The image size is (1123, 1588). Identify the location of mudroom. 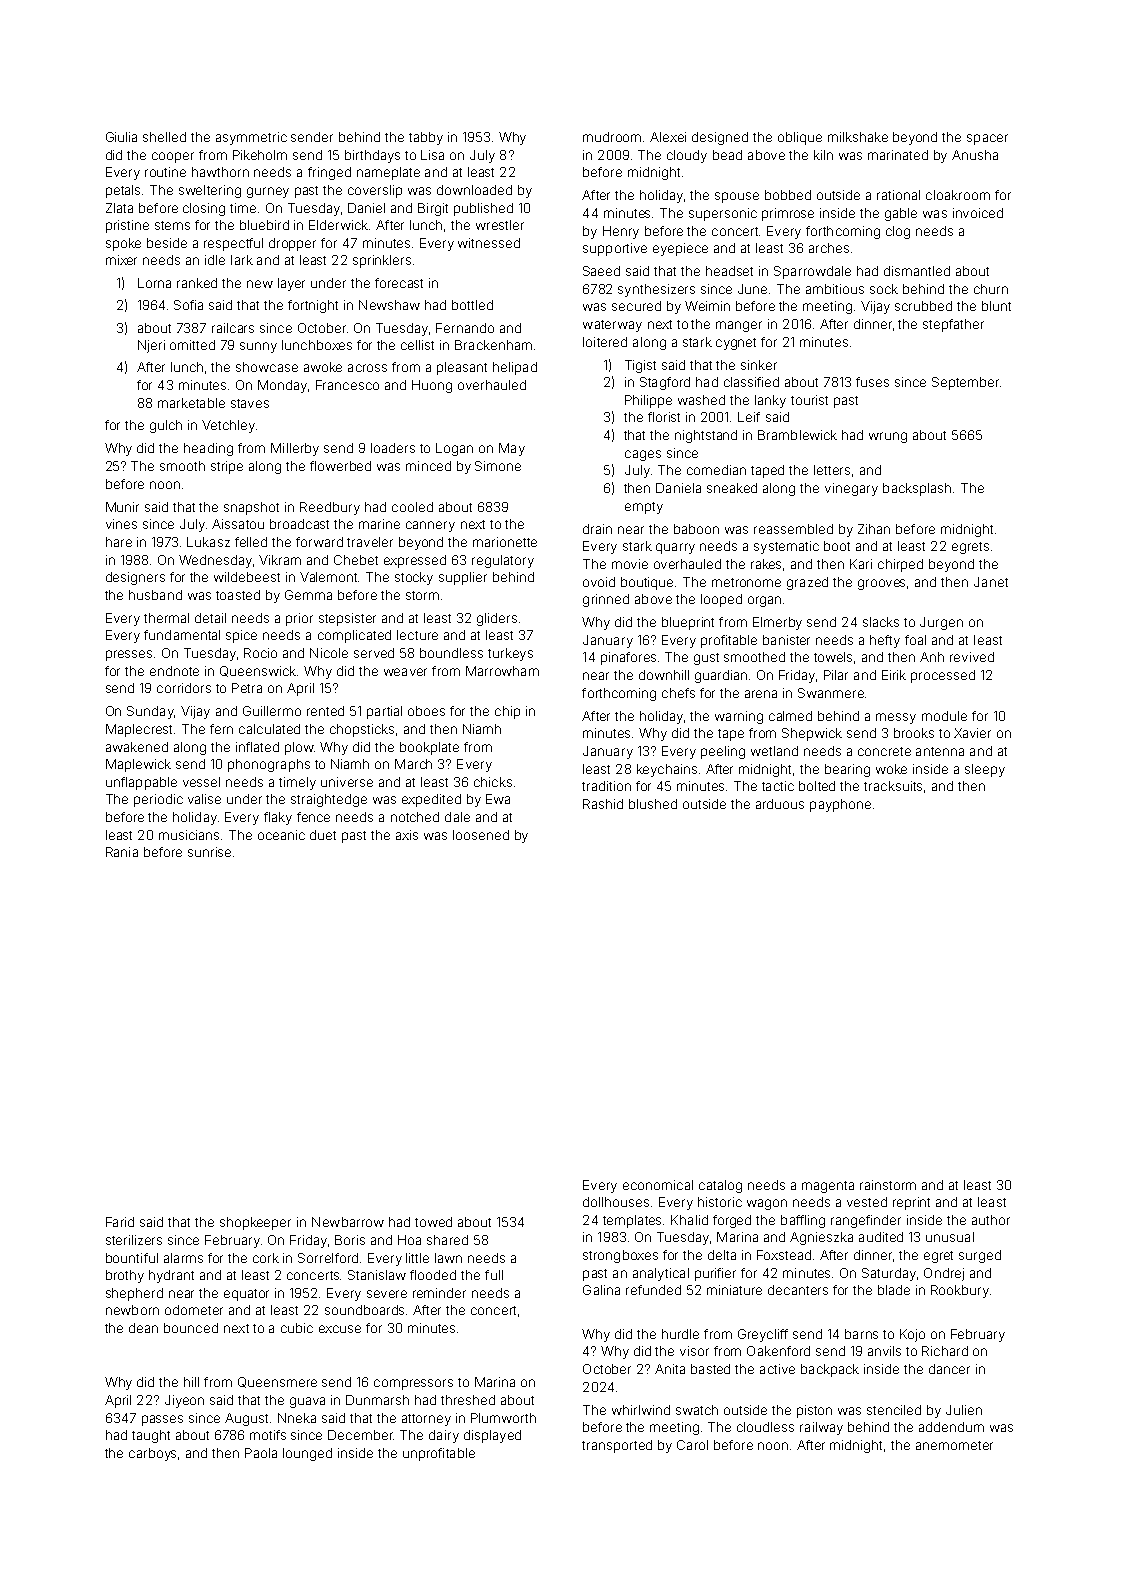
(612, 137).
